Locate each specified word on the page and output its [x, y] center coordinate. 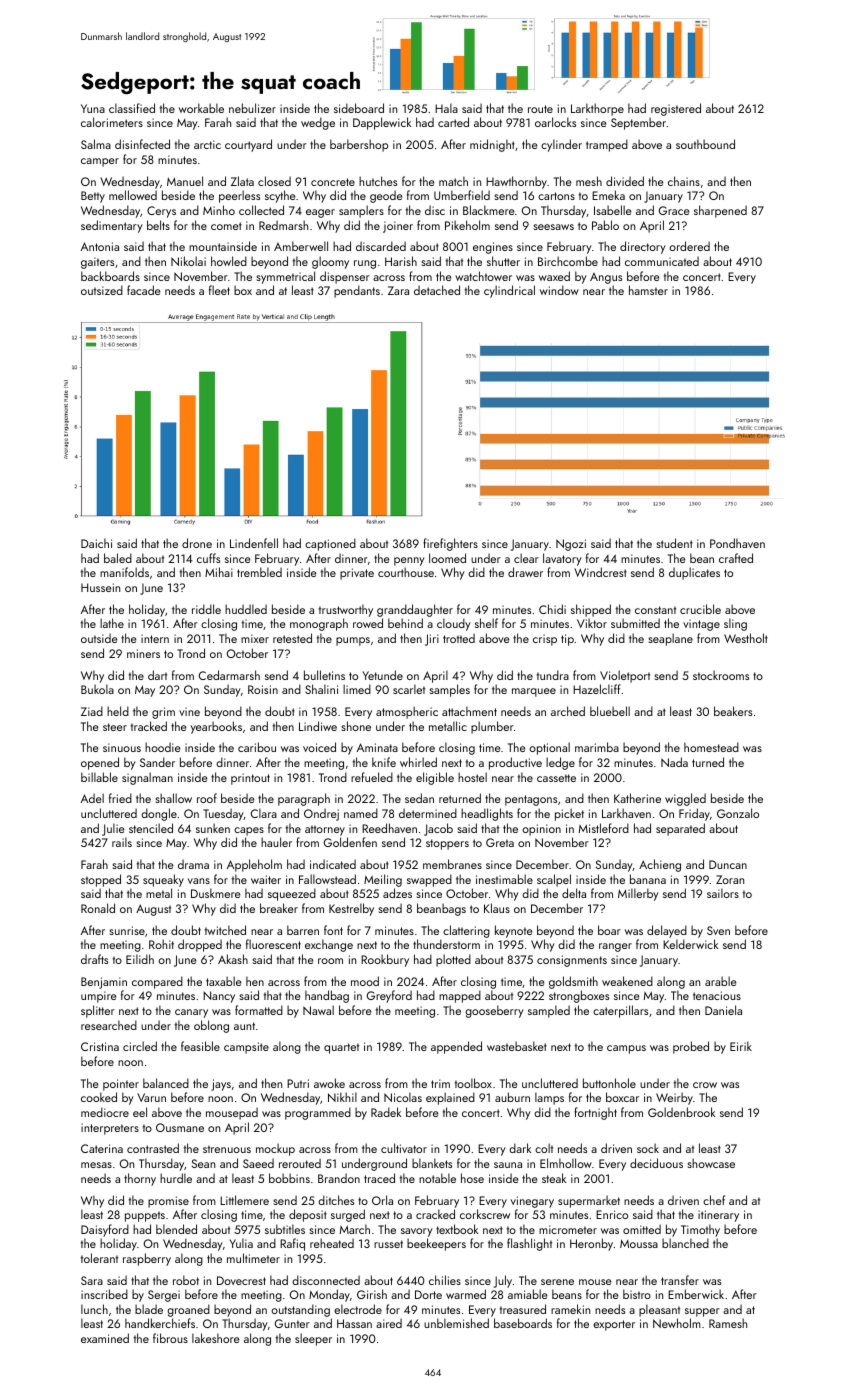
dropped [200, 945]
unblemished [456, 1323]
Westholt [746, 638]
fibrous [170, 1338]
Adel [92, 798]
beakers [733, 711]
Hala [446, 108]
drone [197, 543]
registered [676, 109]
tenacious [717, 995]
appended [456, 1047]
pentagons [531, 800]
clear [526, 558]
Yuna [93, 108]
